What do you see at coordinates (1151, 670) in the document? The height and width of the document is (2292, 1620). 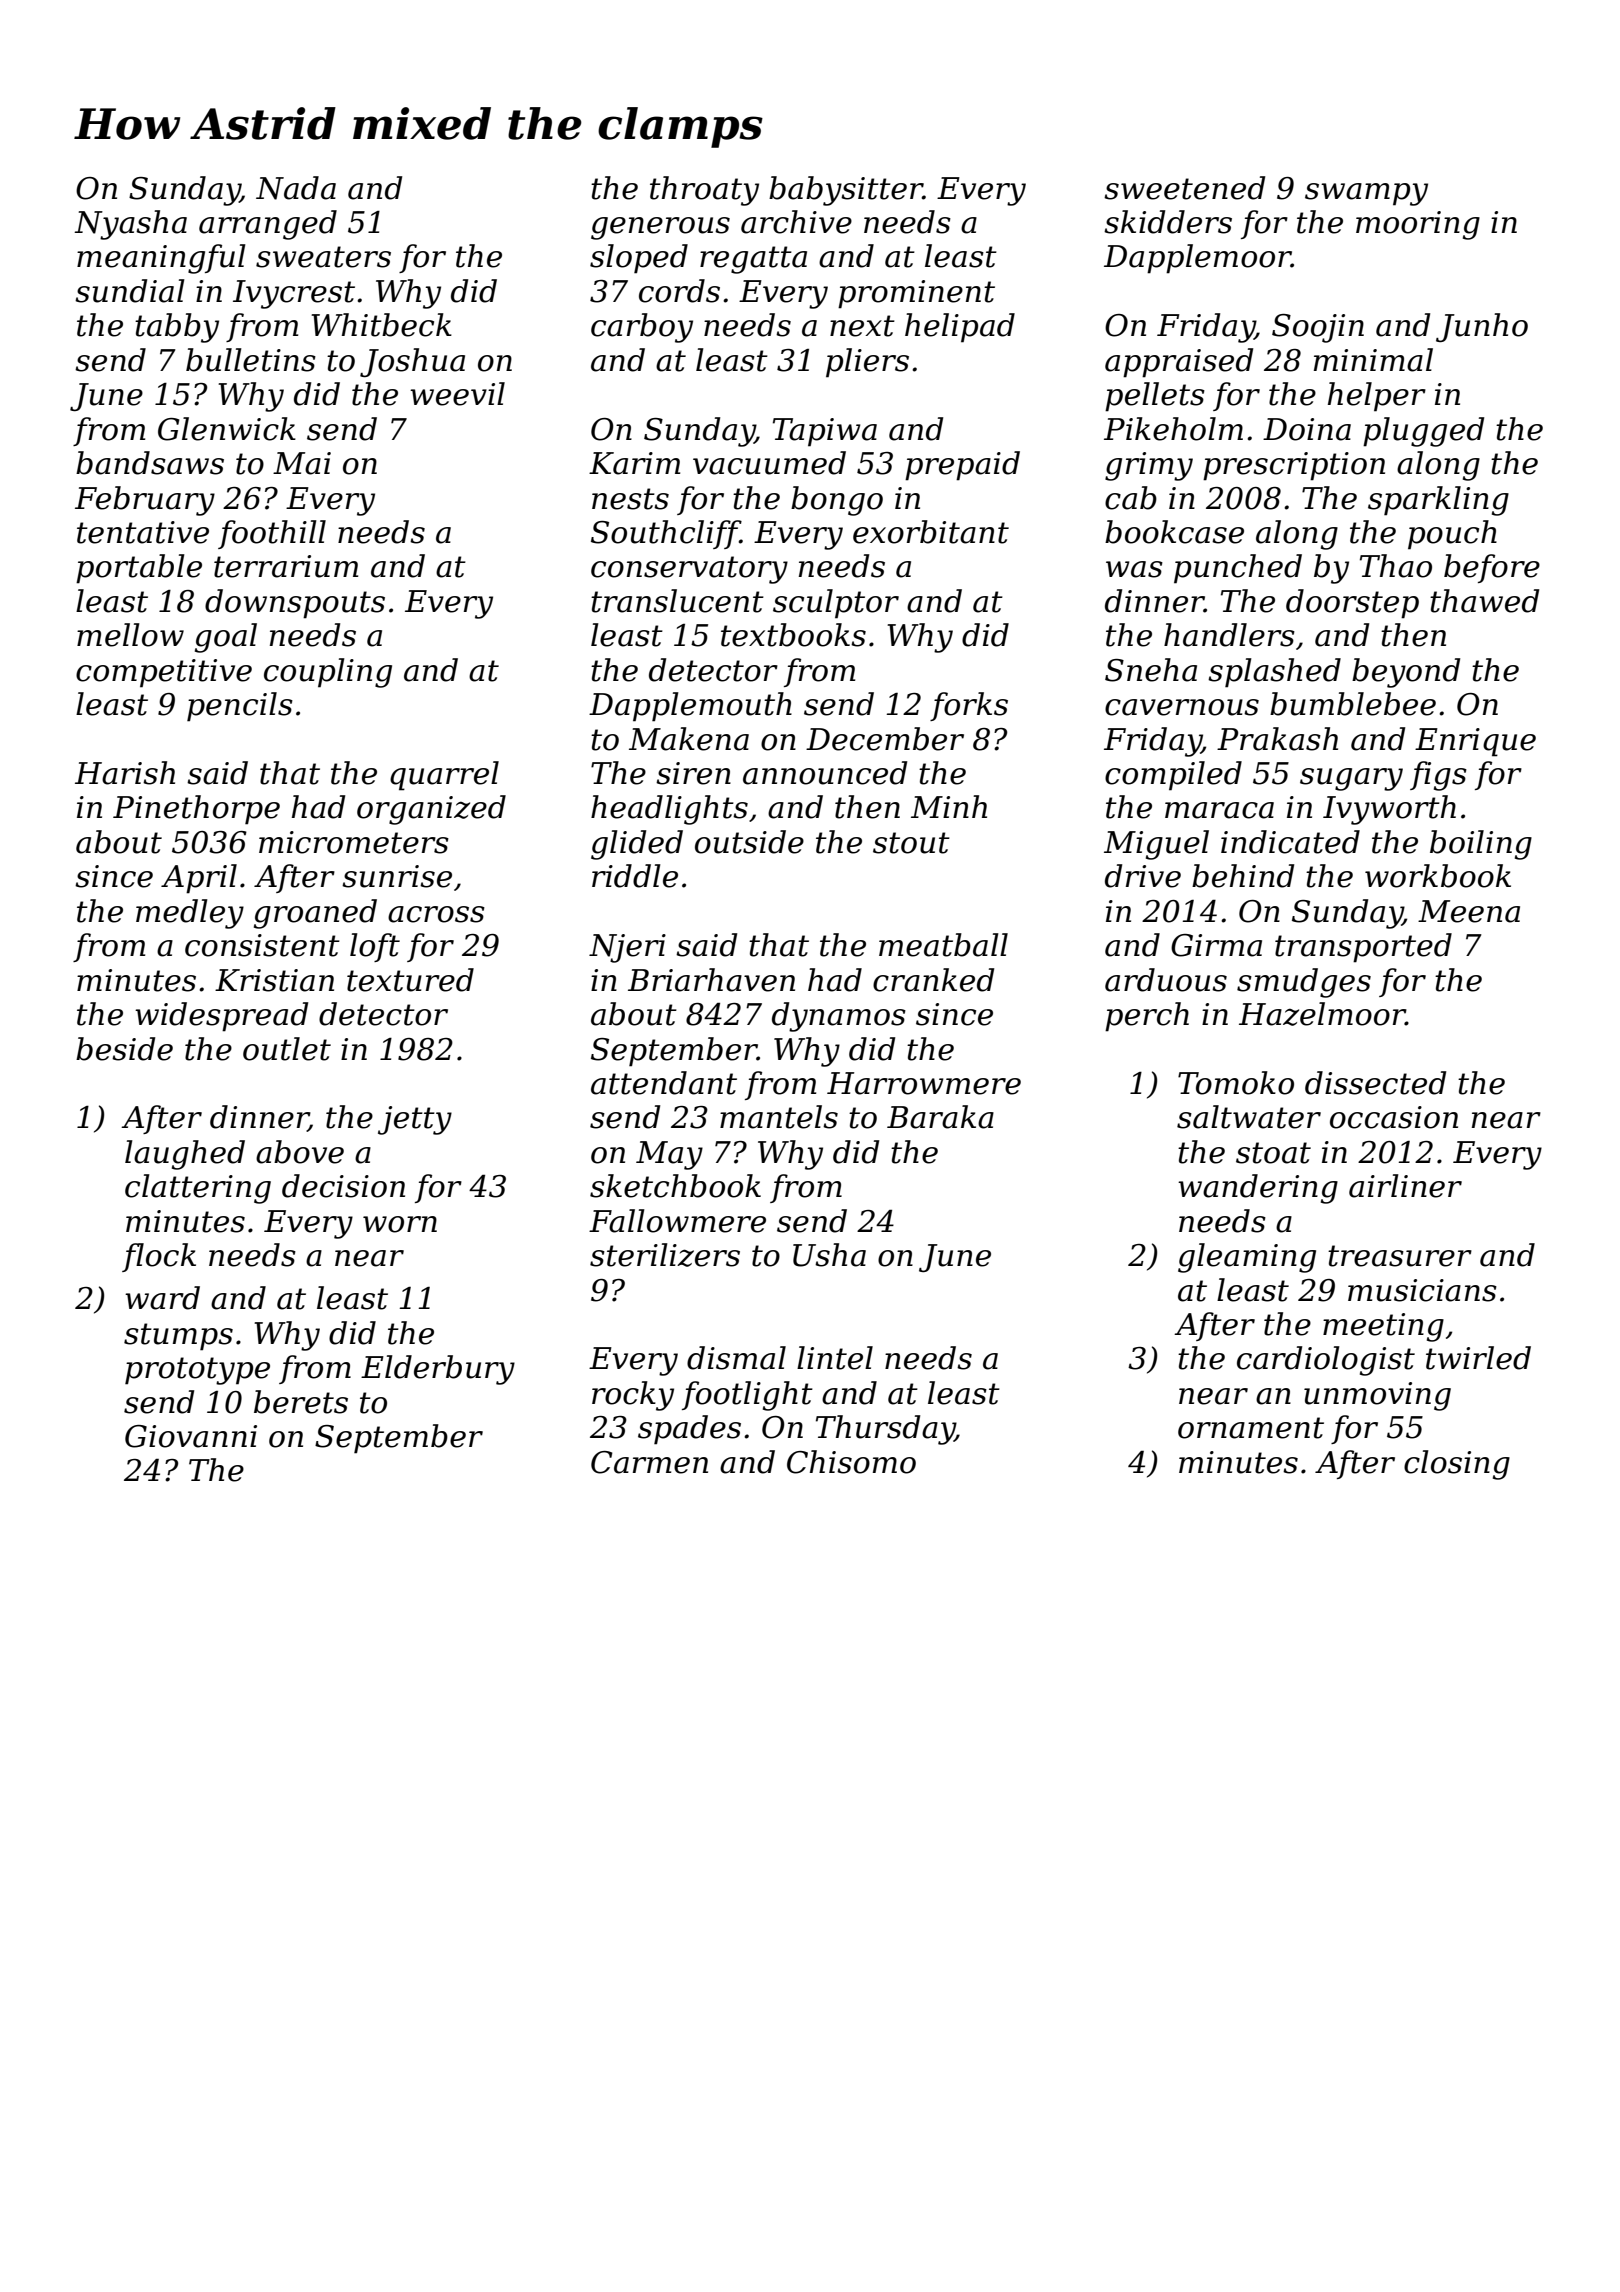 I see `Sneha` at bounding box center [1151, 670].
